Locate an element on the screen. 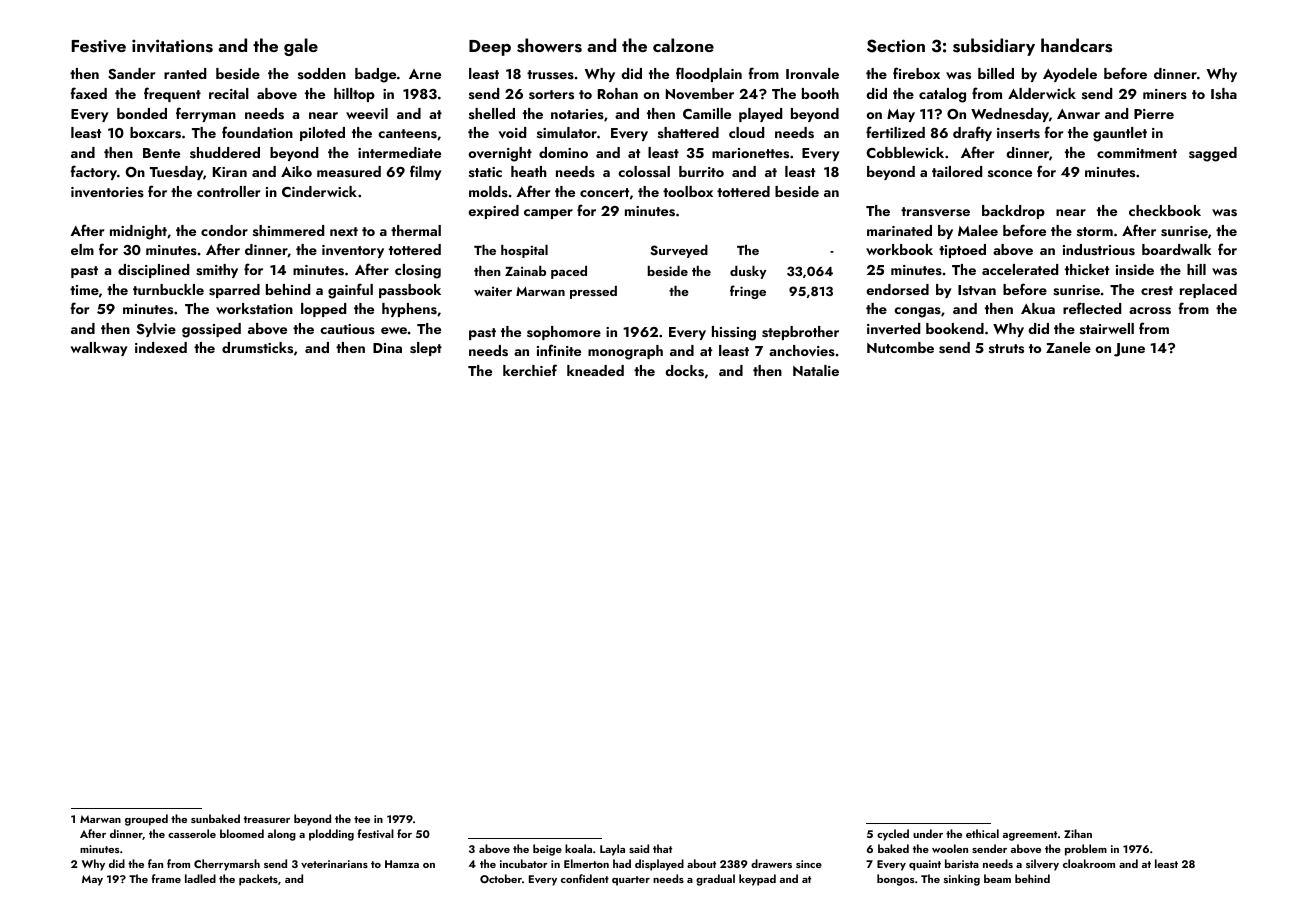 The height and width of the screenshot is (924, 1308). grouped is located at coordinates (146, 820).
